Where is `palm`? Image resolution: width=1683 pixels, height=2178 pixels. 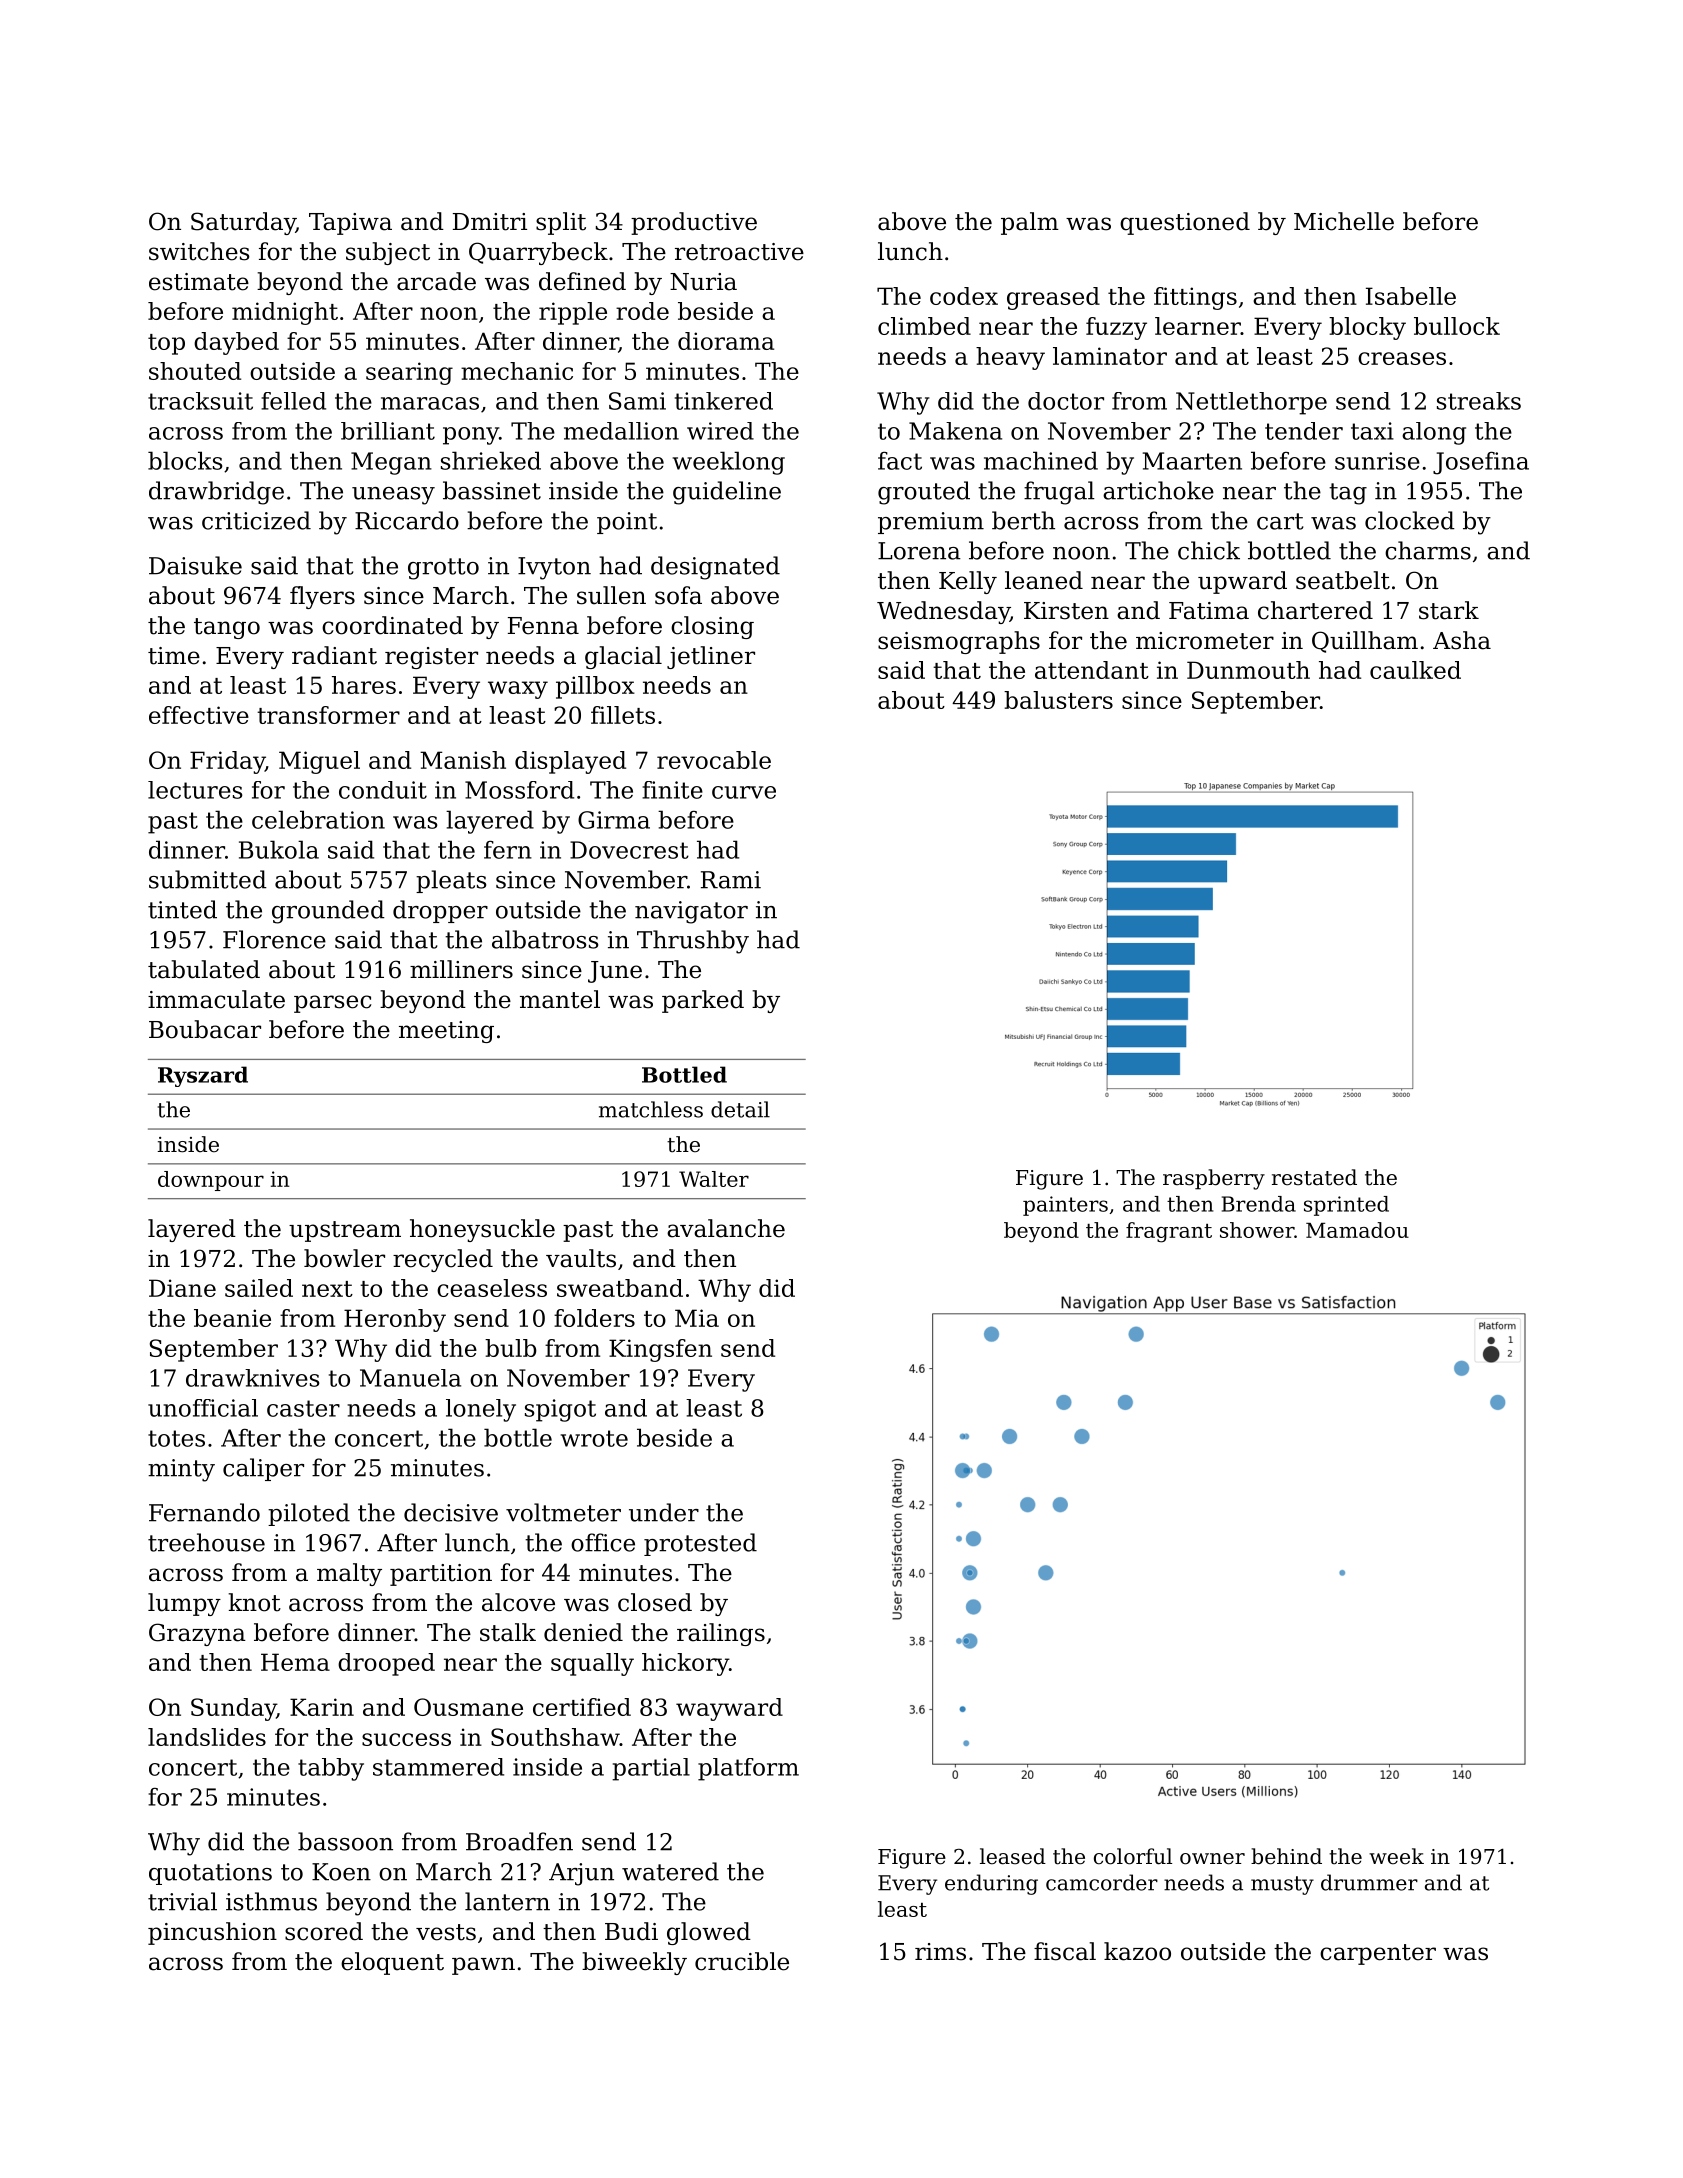 palm is located at coordinates (1030, 223).
